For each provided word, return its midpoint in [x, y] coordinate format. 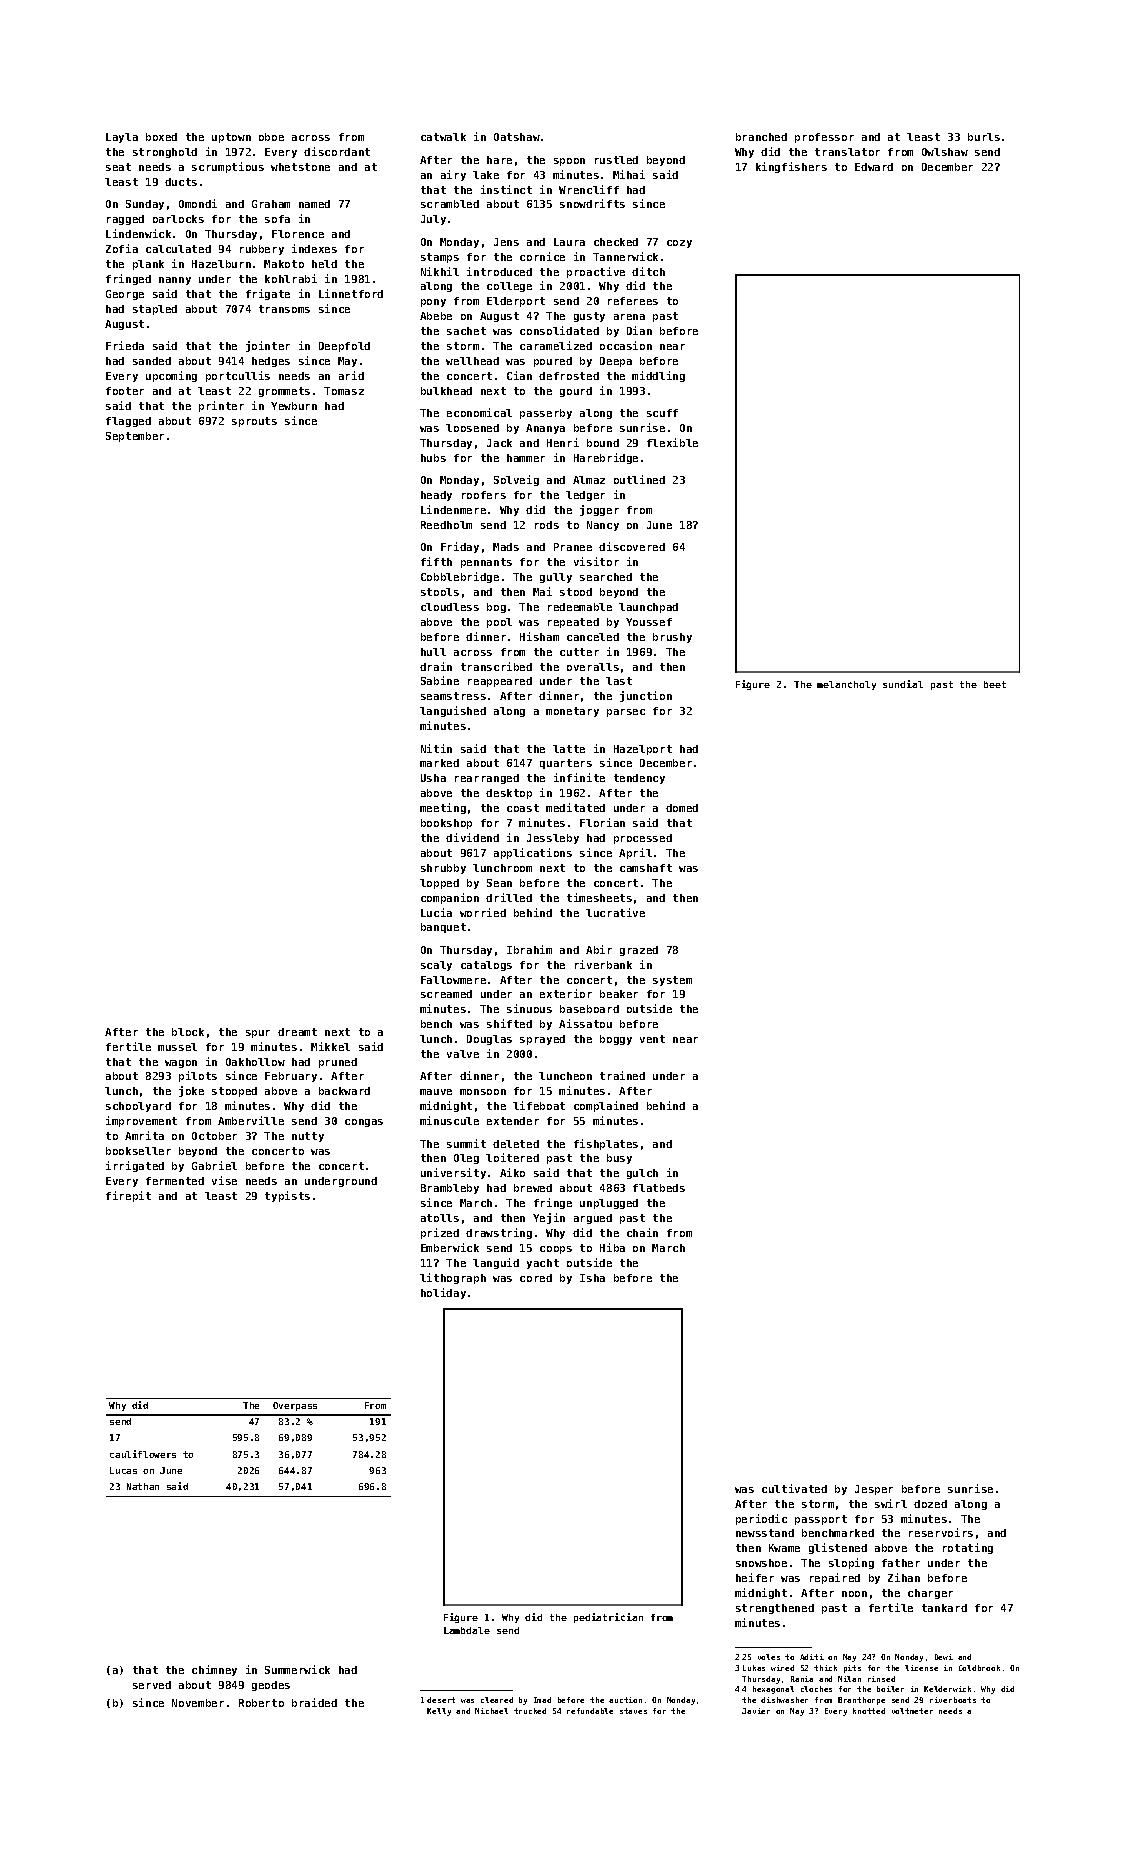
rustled [616, 160]
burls [984, 137]
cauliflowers [143, 1454]
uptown [231, 138]
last [619, 681]
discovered [632, 546]
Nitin [436, 748]
